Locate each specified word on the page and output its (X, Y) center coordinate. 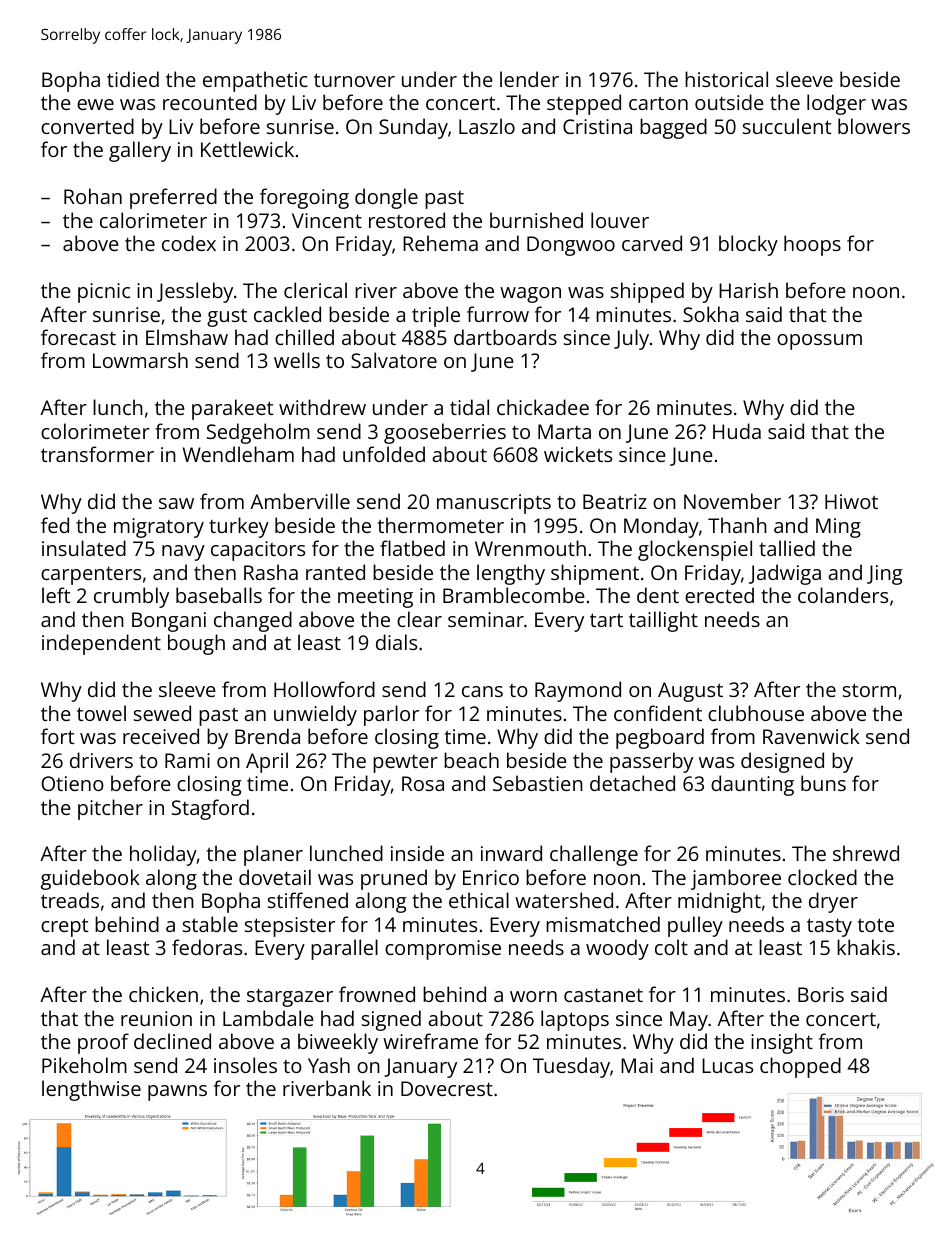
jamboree (736, 879)
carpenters (91, 575)
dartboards (505, 337)
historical (726, 79)
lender (529, 79)
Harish (748, 290)
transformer (97, 454)
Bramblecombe (514, 595)
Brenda (267, 736)
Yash (329, 1065)
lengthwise (91, 1090)
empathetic (255, 81)
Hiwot (851, 501)
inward (511, 853)
